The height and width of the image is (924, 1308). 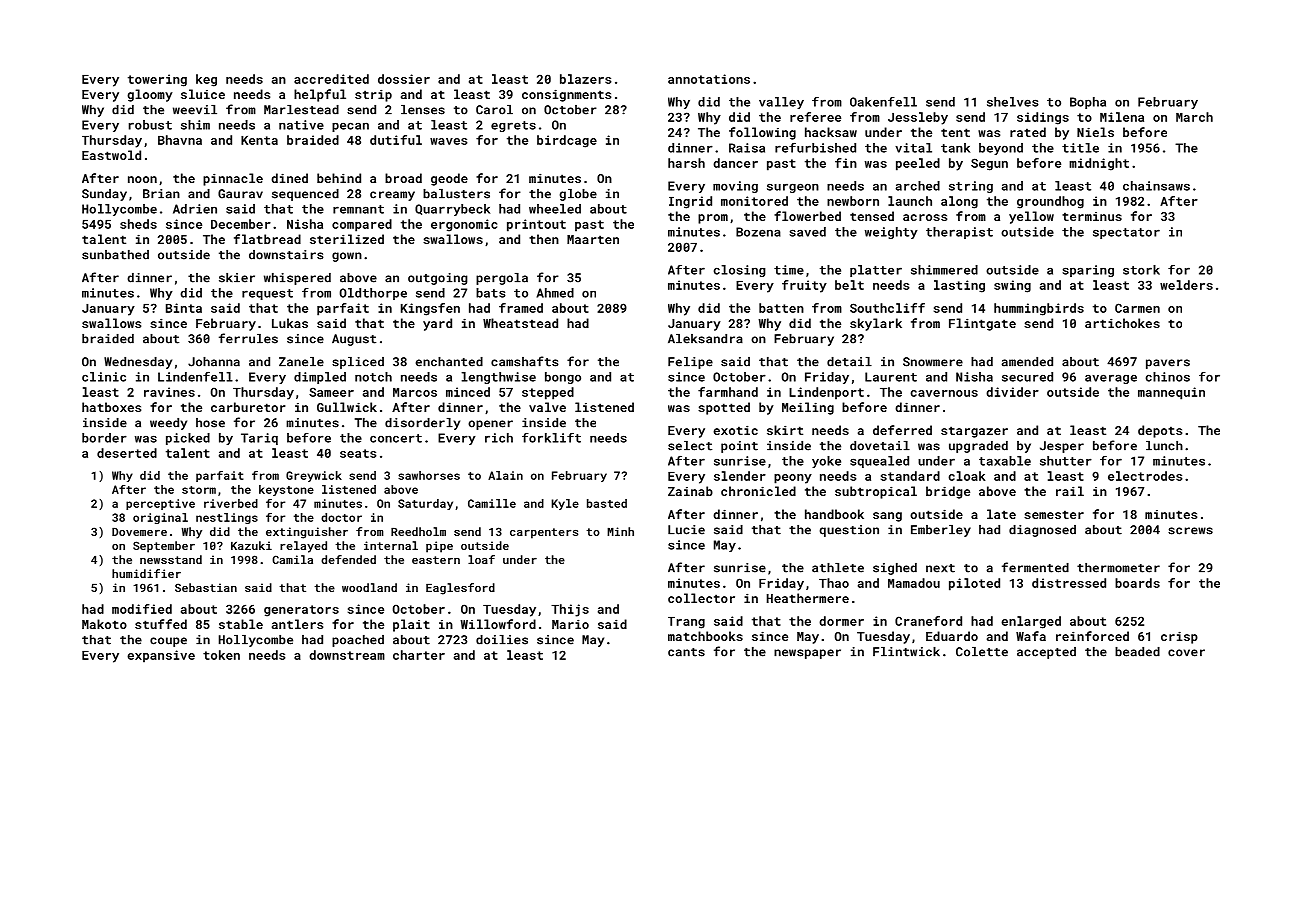 What do you see at coordinates (959, 286) in the image?
I see `lasting` at bounding box center [959, 286].
